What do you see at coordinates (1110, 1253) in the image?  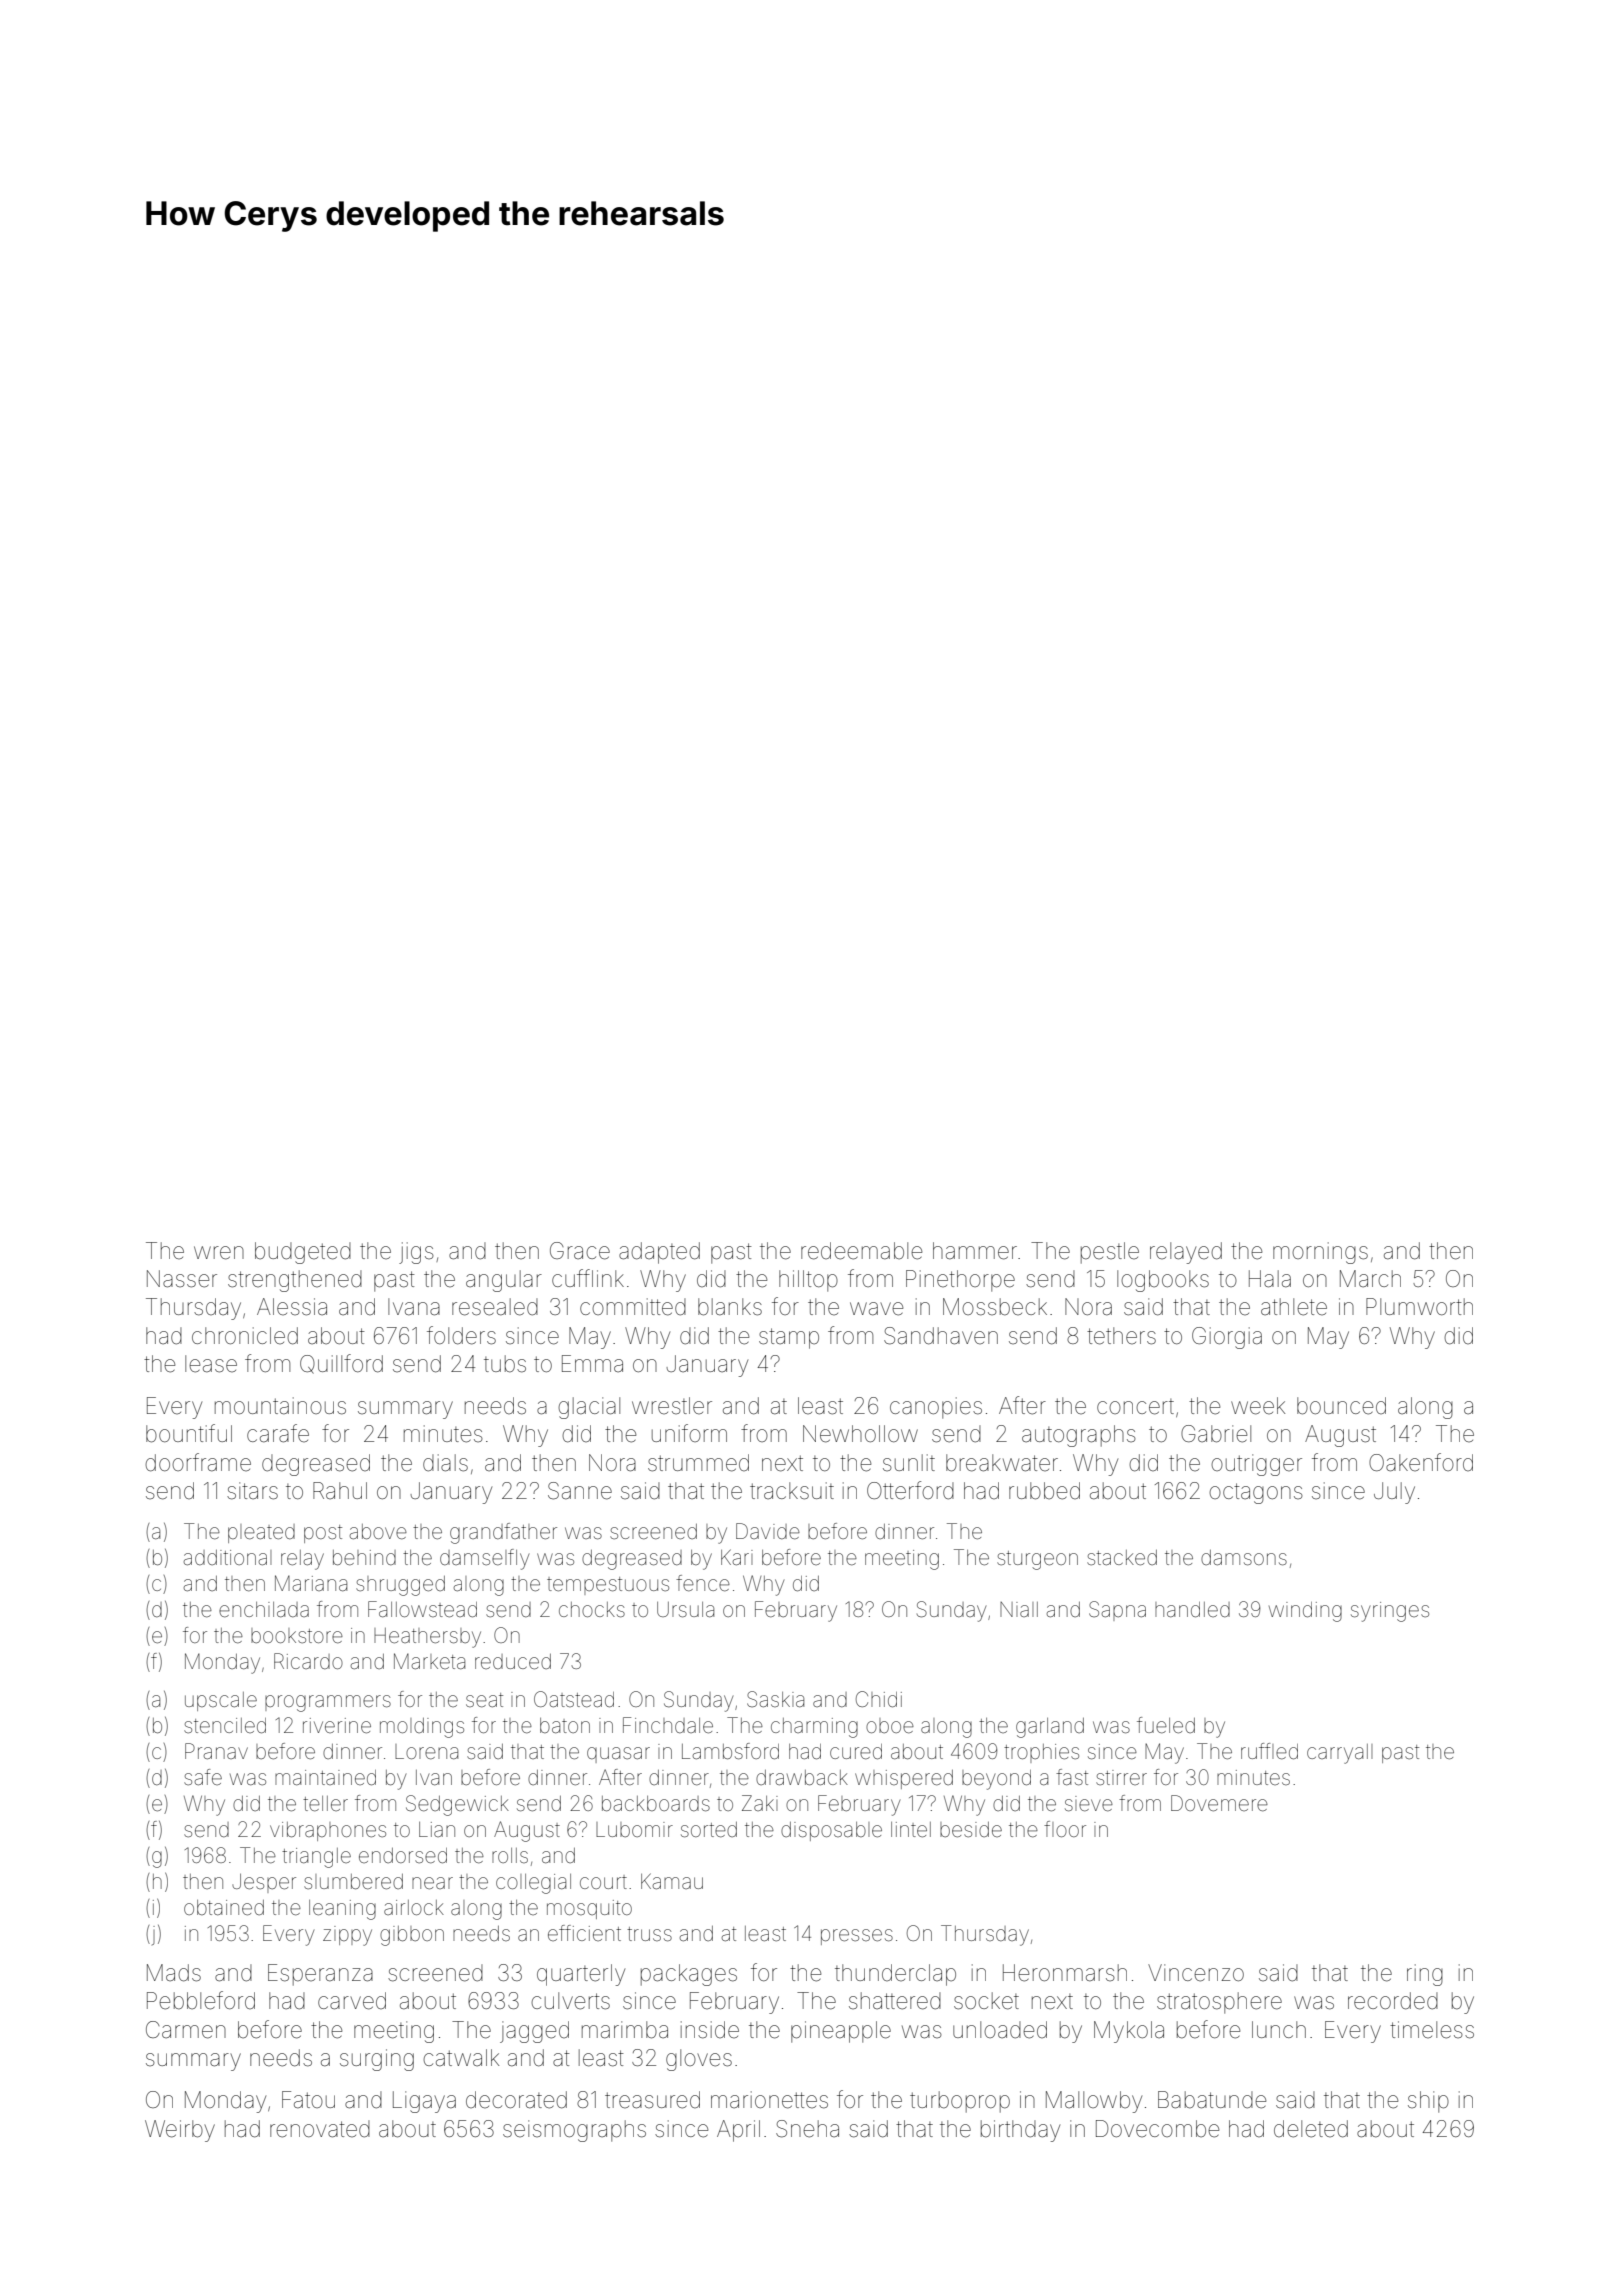 I see `pestle` at bounding box center [1110, 1253].
